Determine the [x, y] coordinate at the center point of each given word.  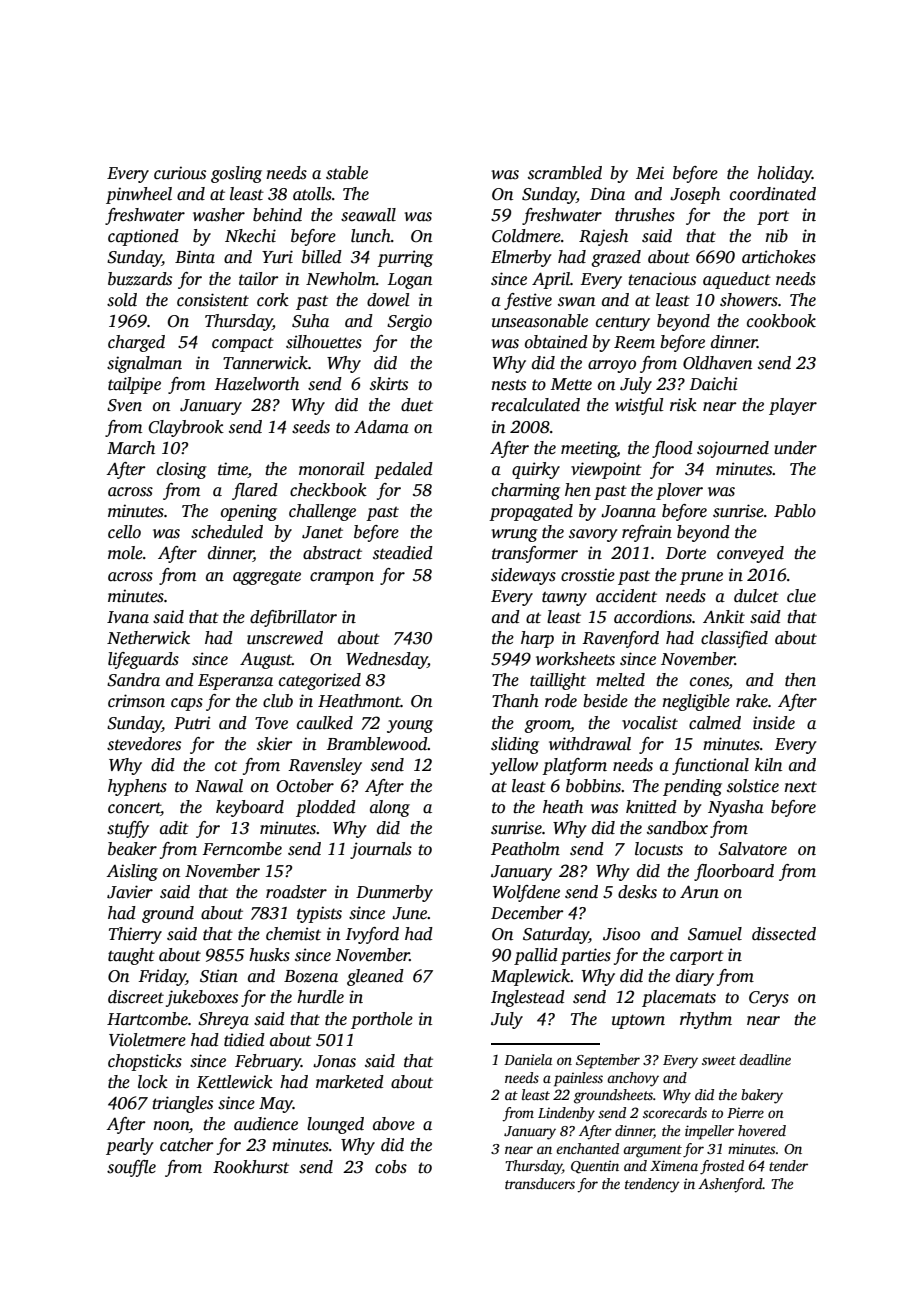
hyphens [137, 787]
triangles [182, 1104]
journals [381, 850]
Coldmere [526, 236]
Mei [650, 173]
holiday [784, 174]
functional [710, 766]
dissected [784, 934]
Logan [410, 281]
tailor [259, 279]
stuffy [128, 829]
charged [136, 343]
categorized [320, 681]
